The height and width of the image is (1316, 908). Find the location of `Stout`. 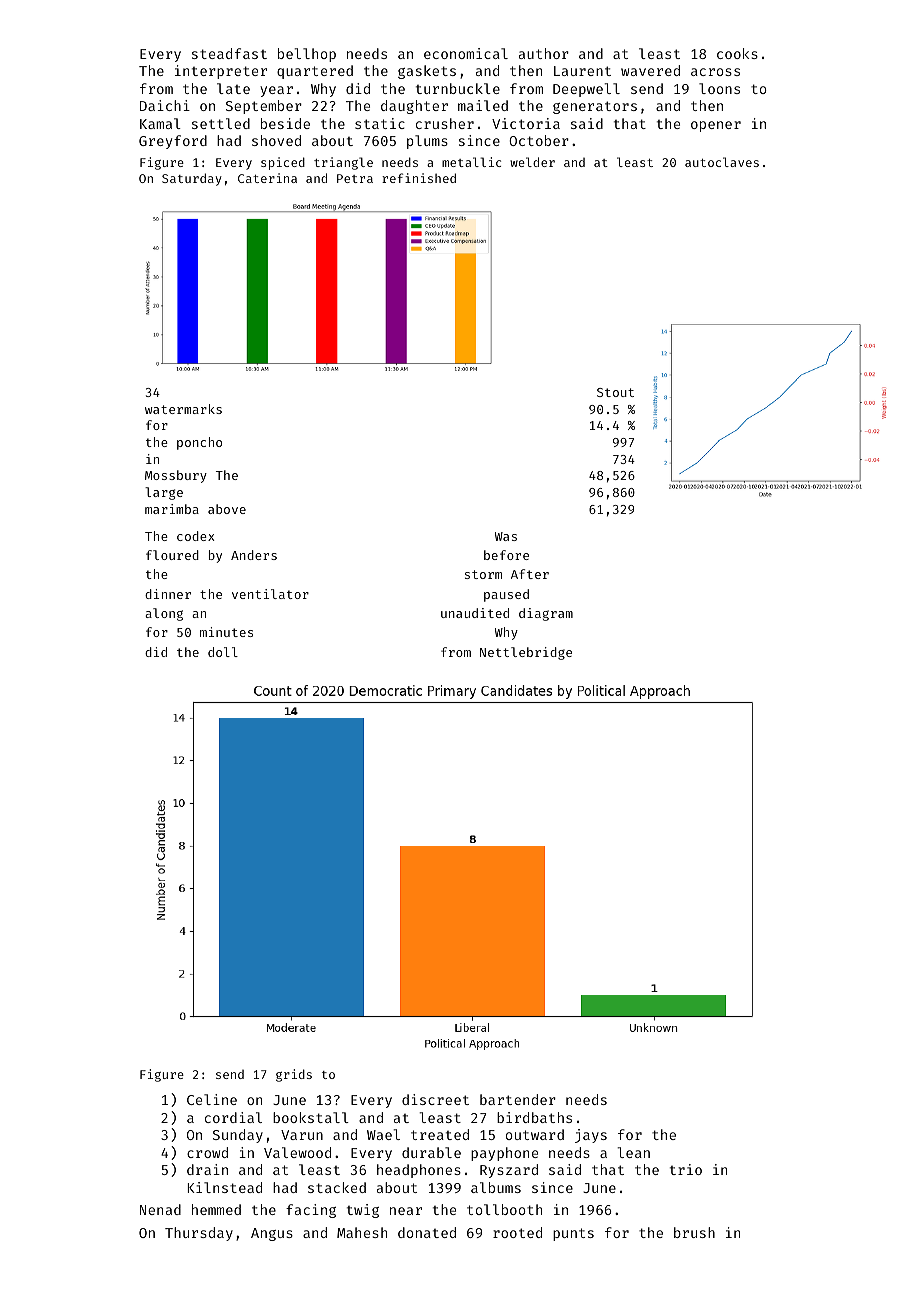

Stout is located at coordinates (615, 392).
